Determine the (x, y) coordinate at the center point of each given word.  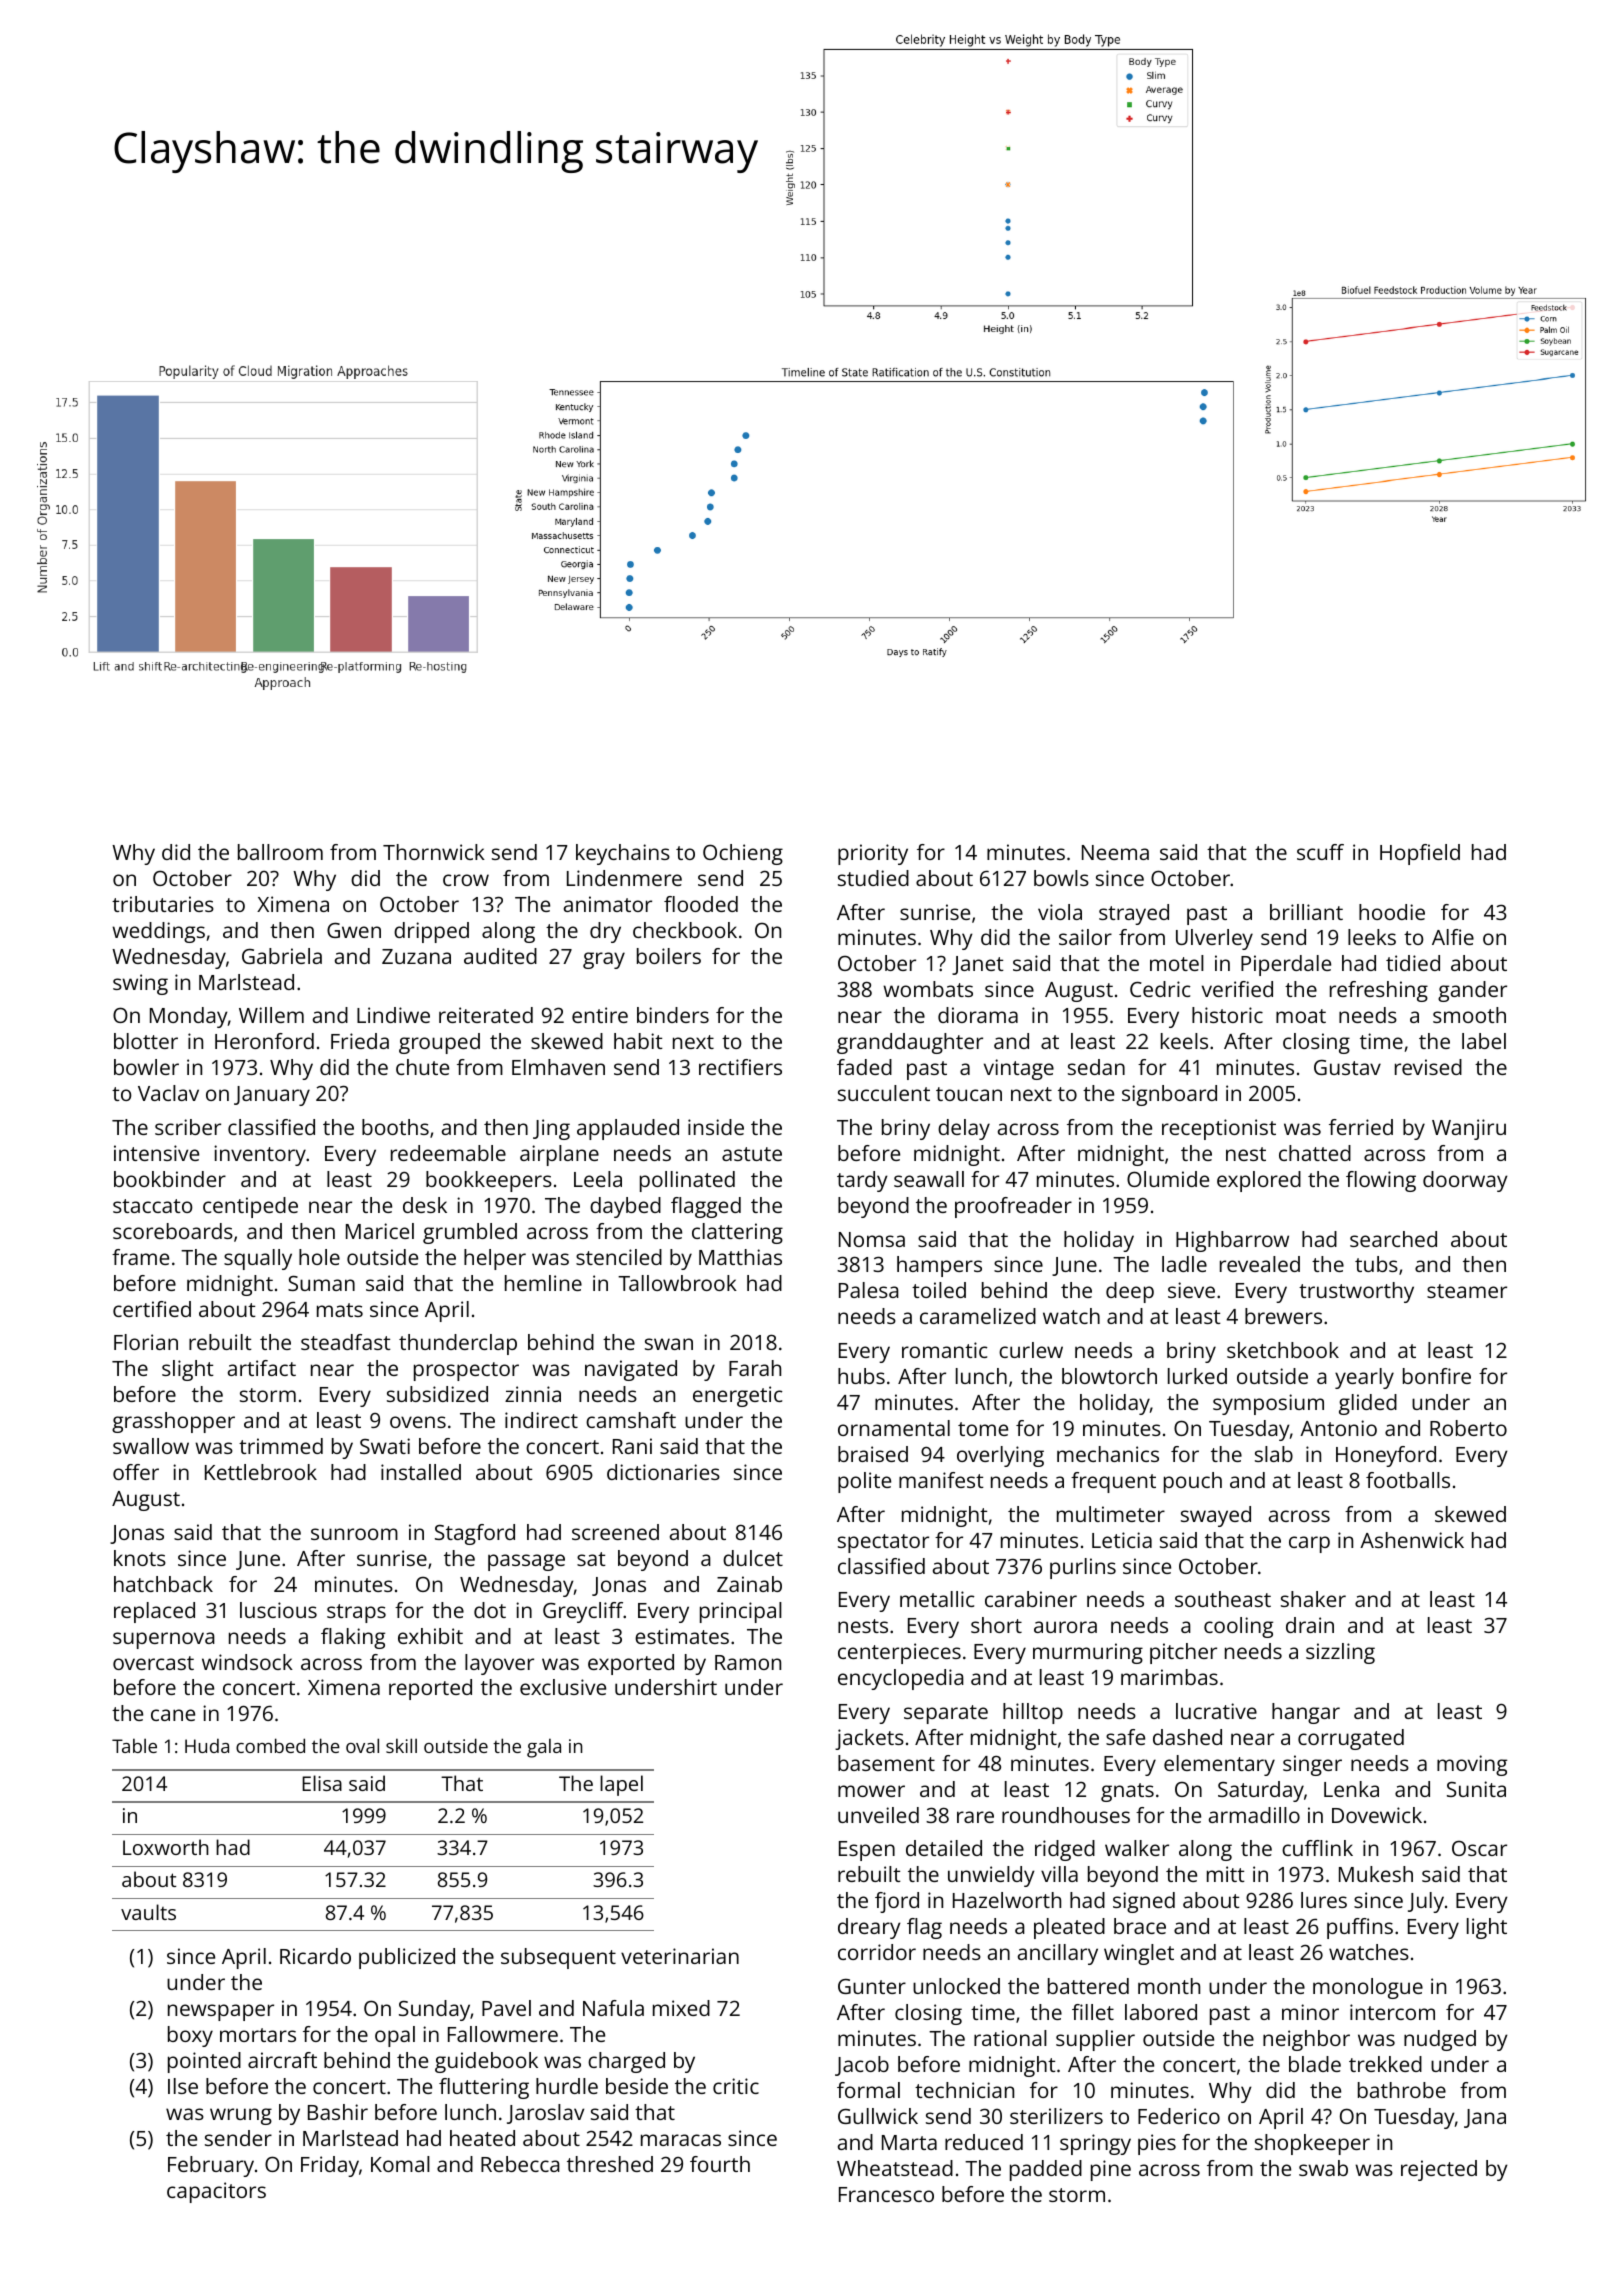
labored (1161, 2012)
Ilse (183, 2086)
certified (152, 1309)
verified (1237, 989)
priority (873, 854)
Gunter (872, 1986)
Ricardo (315, 1956)
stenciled (619, 1257)
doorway (1465, 1181)
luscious (278, 1610)
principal (741, 1612)
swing (140, 984)
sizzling (1340, 1653)
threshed (610, 2164)
